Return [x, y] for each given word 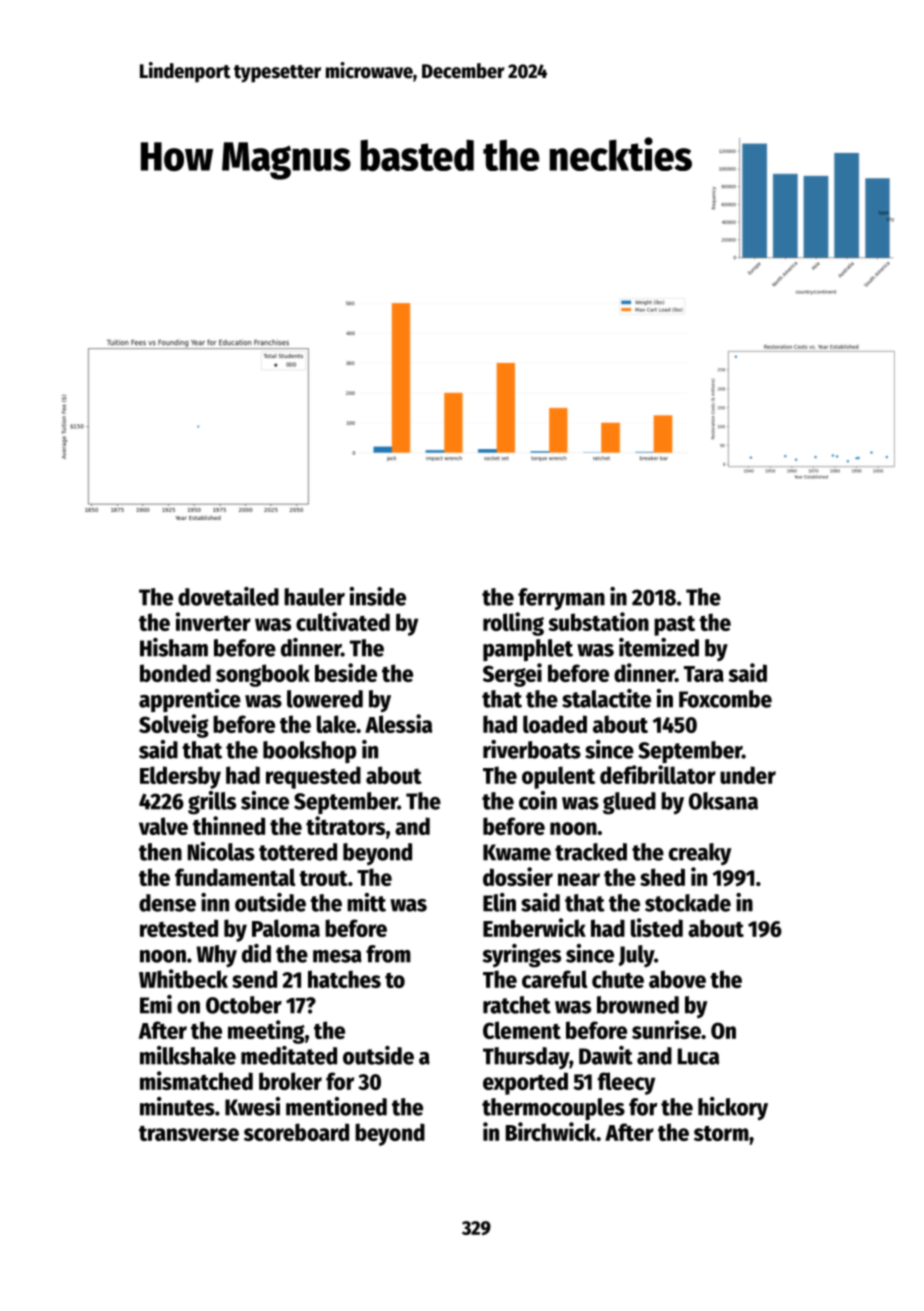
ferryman [561, 599]
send [254, 979]
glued [629, 803]
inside [378, 596]
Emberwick [534, 927]
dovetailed [228, 596]
